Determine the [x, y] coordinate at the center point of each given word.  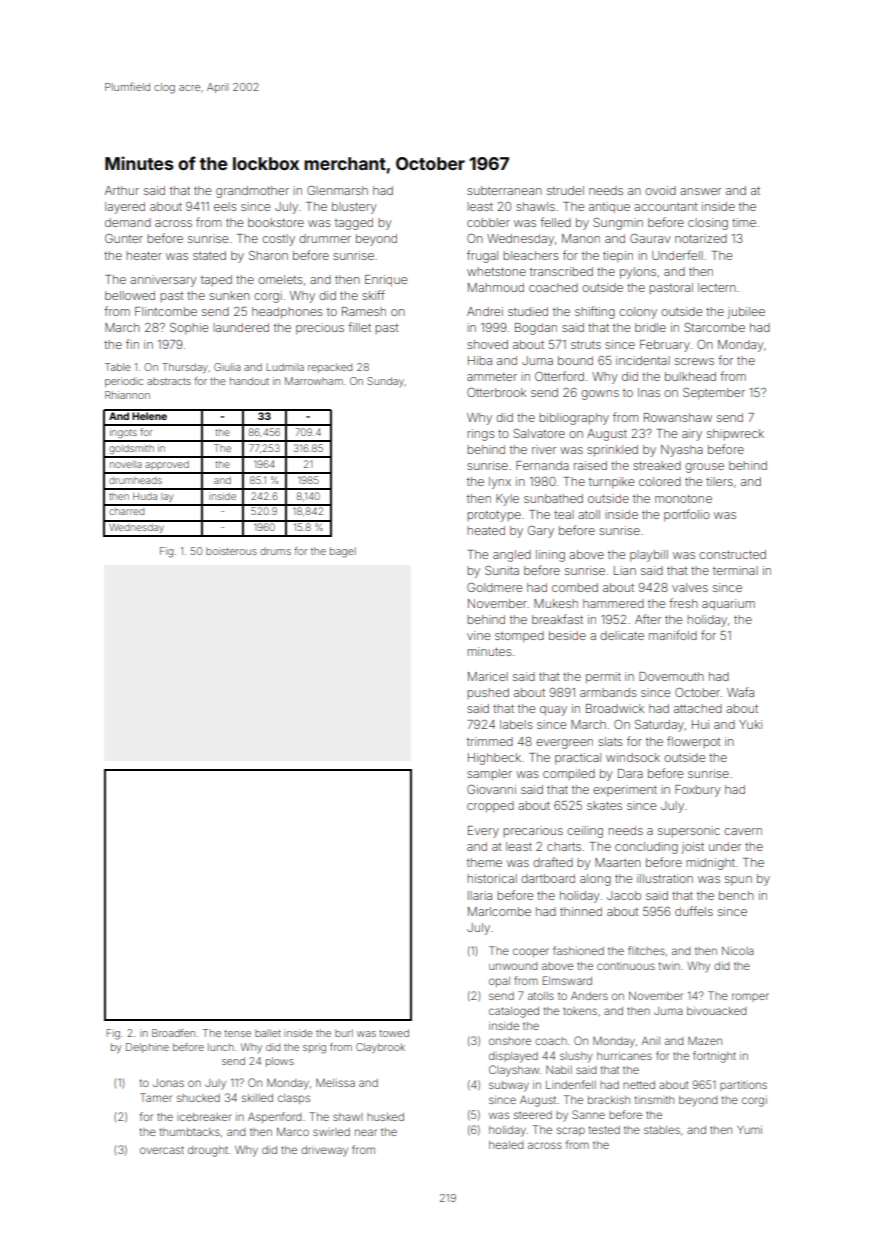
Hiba [480, 360]
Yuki [750, 724]
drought [208, 1151]
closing [708, 224]
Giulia [227, 367]
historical [492, 878]
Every [483, 832]
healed [506, 1145]
